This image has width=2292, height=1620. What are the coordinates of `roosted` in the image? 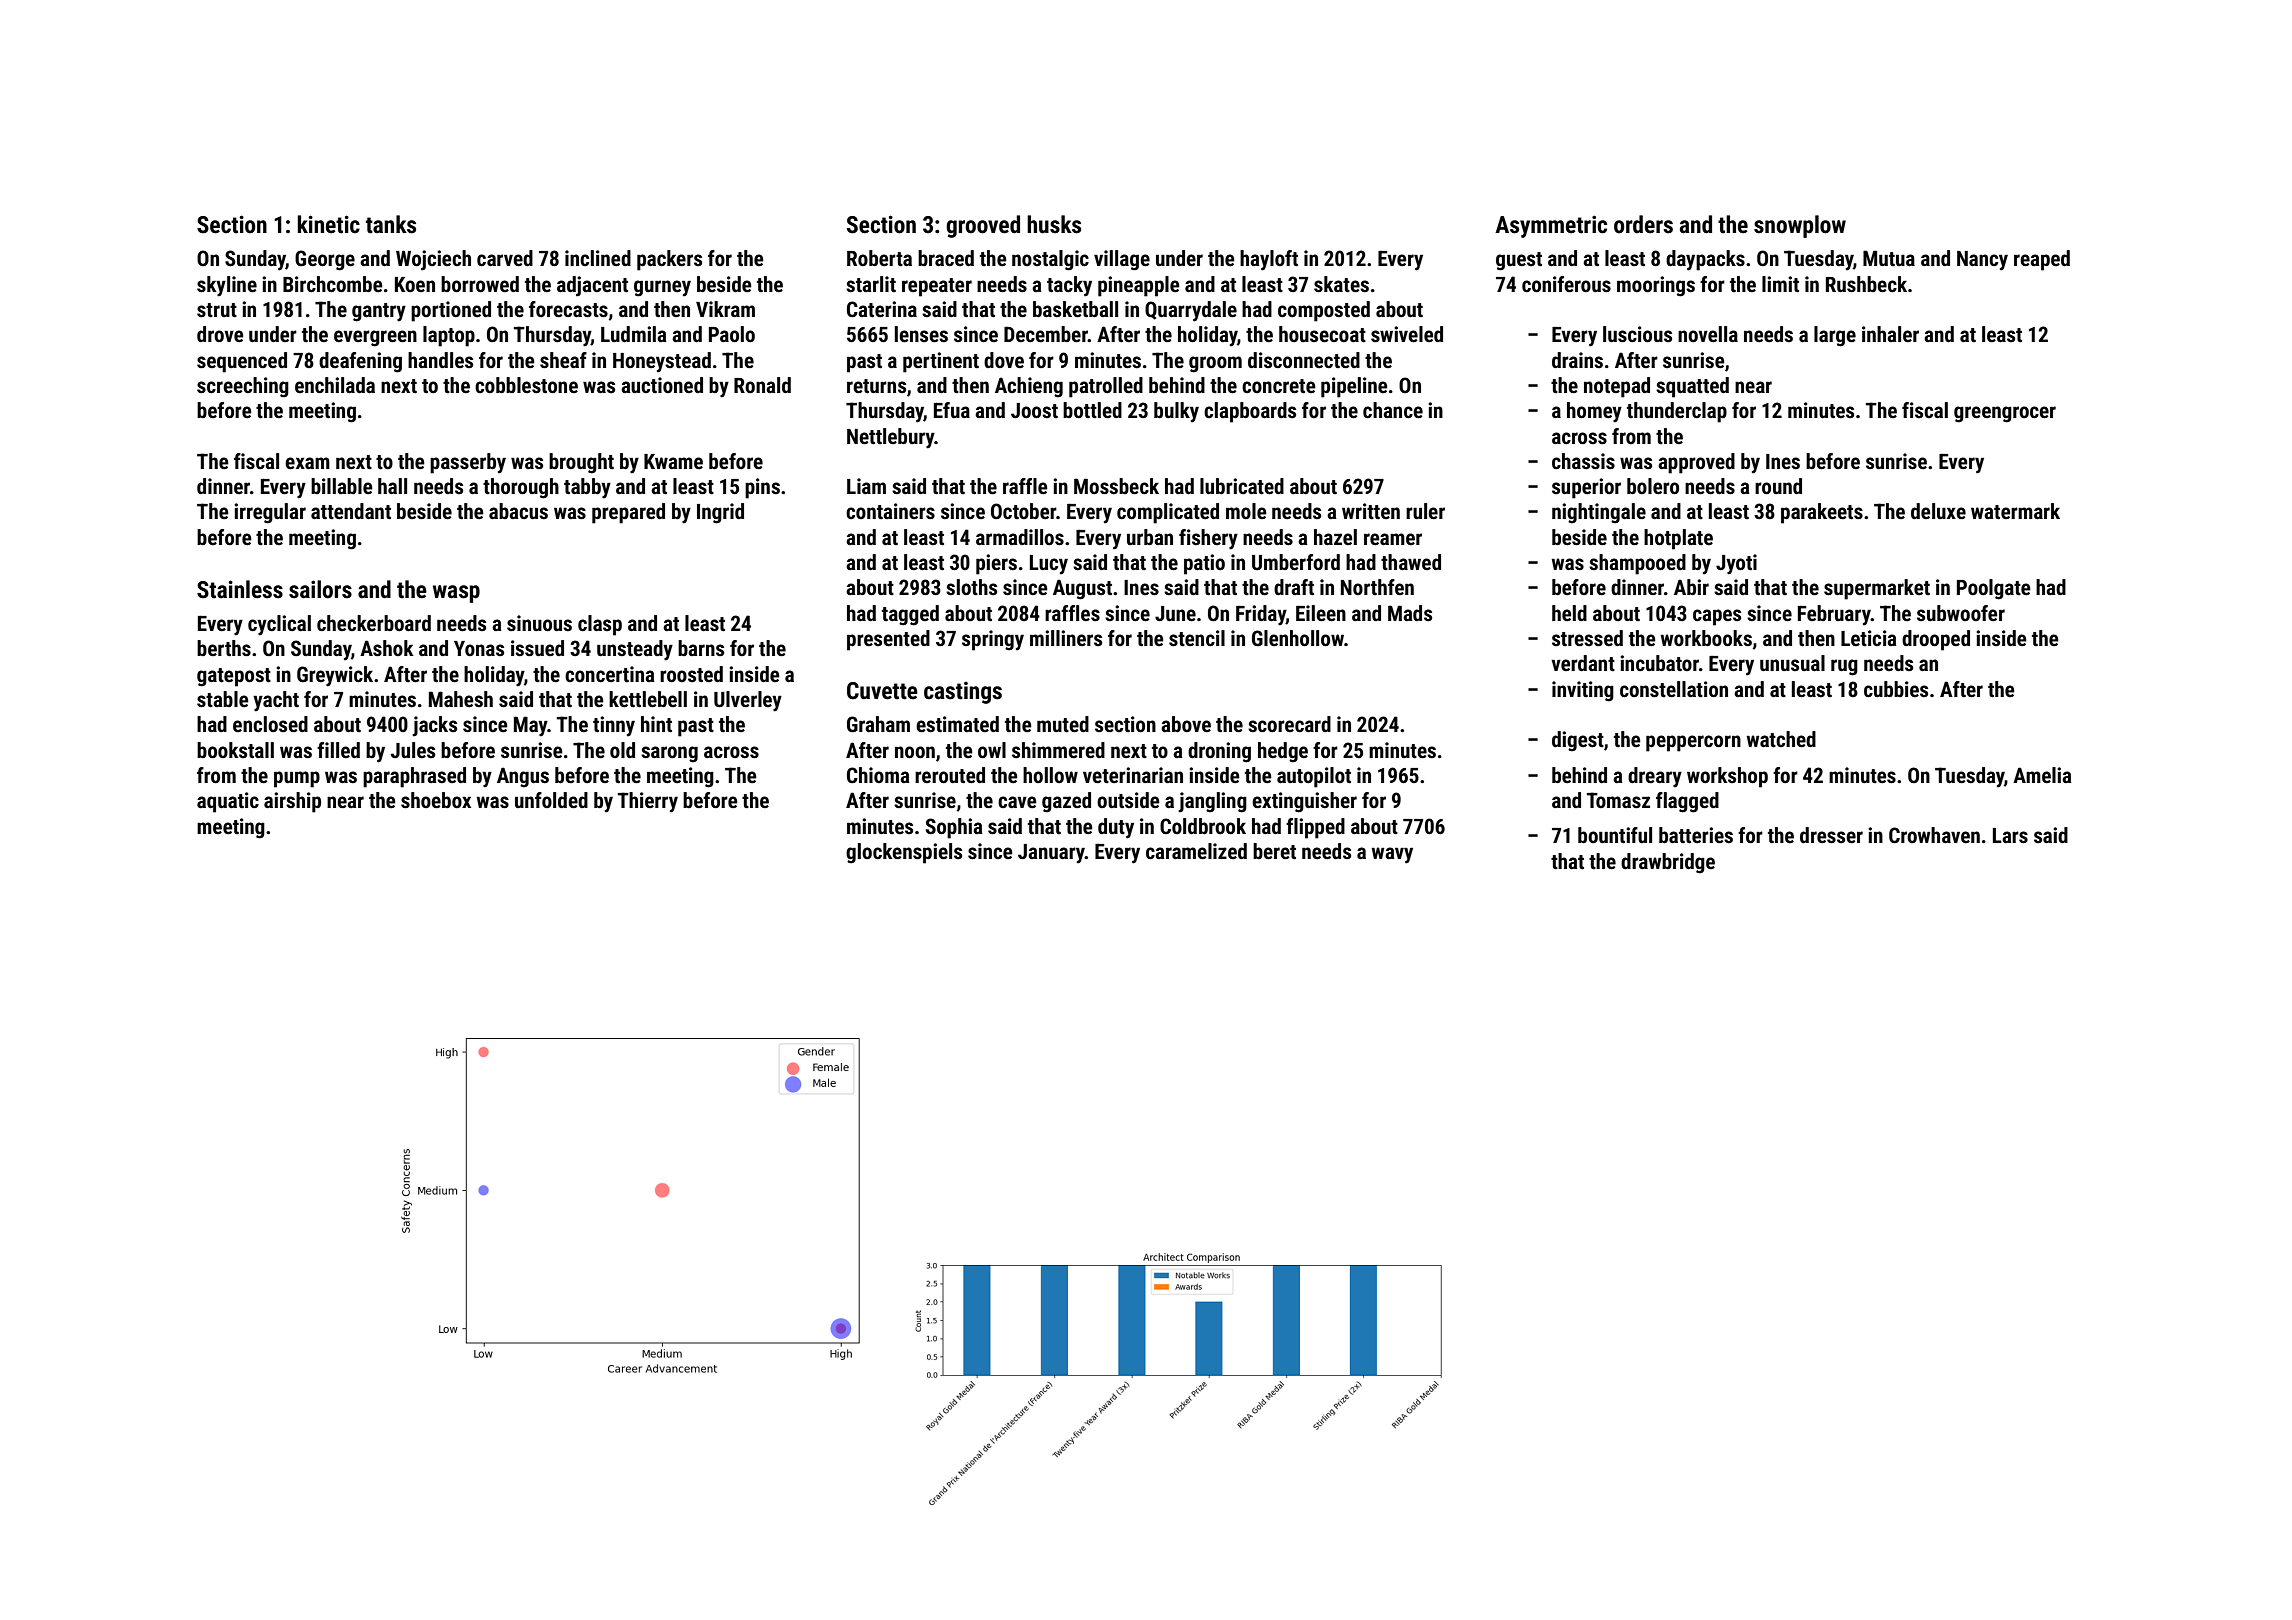 It's located at (691, 674).
